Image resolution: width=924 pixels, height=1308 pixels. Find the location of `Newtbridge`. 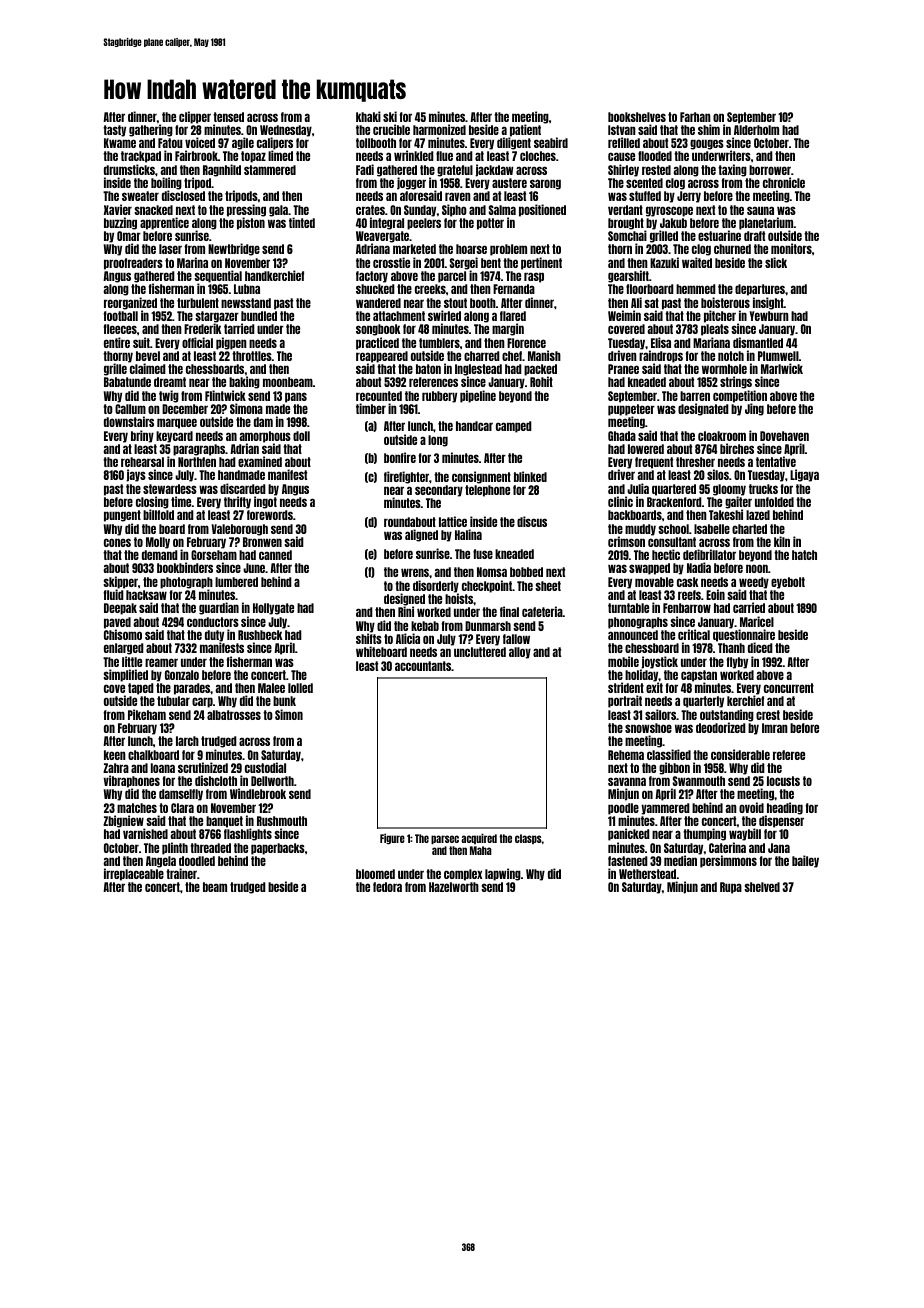

Newtbridge is located at coordinates (234, 249).
